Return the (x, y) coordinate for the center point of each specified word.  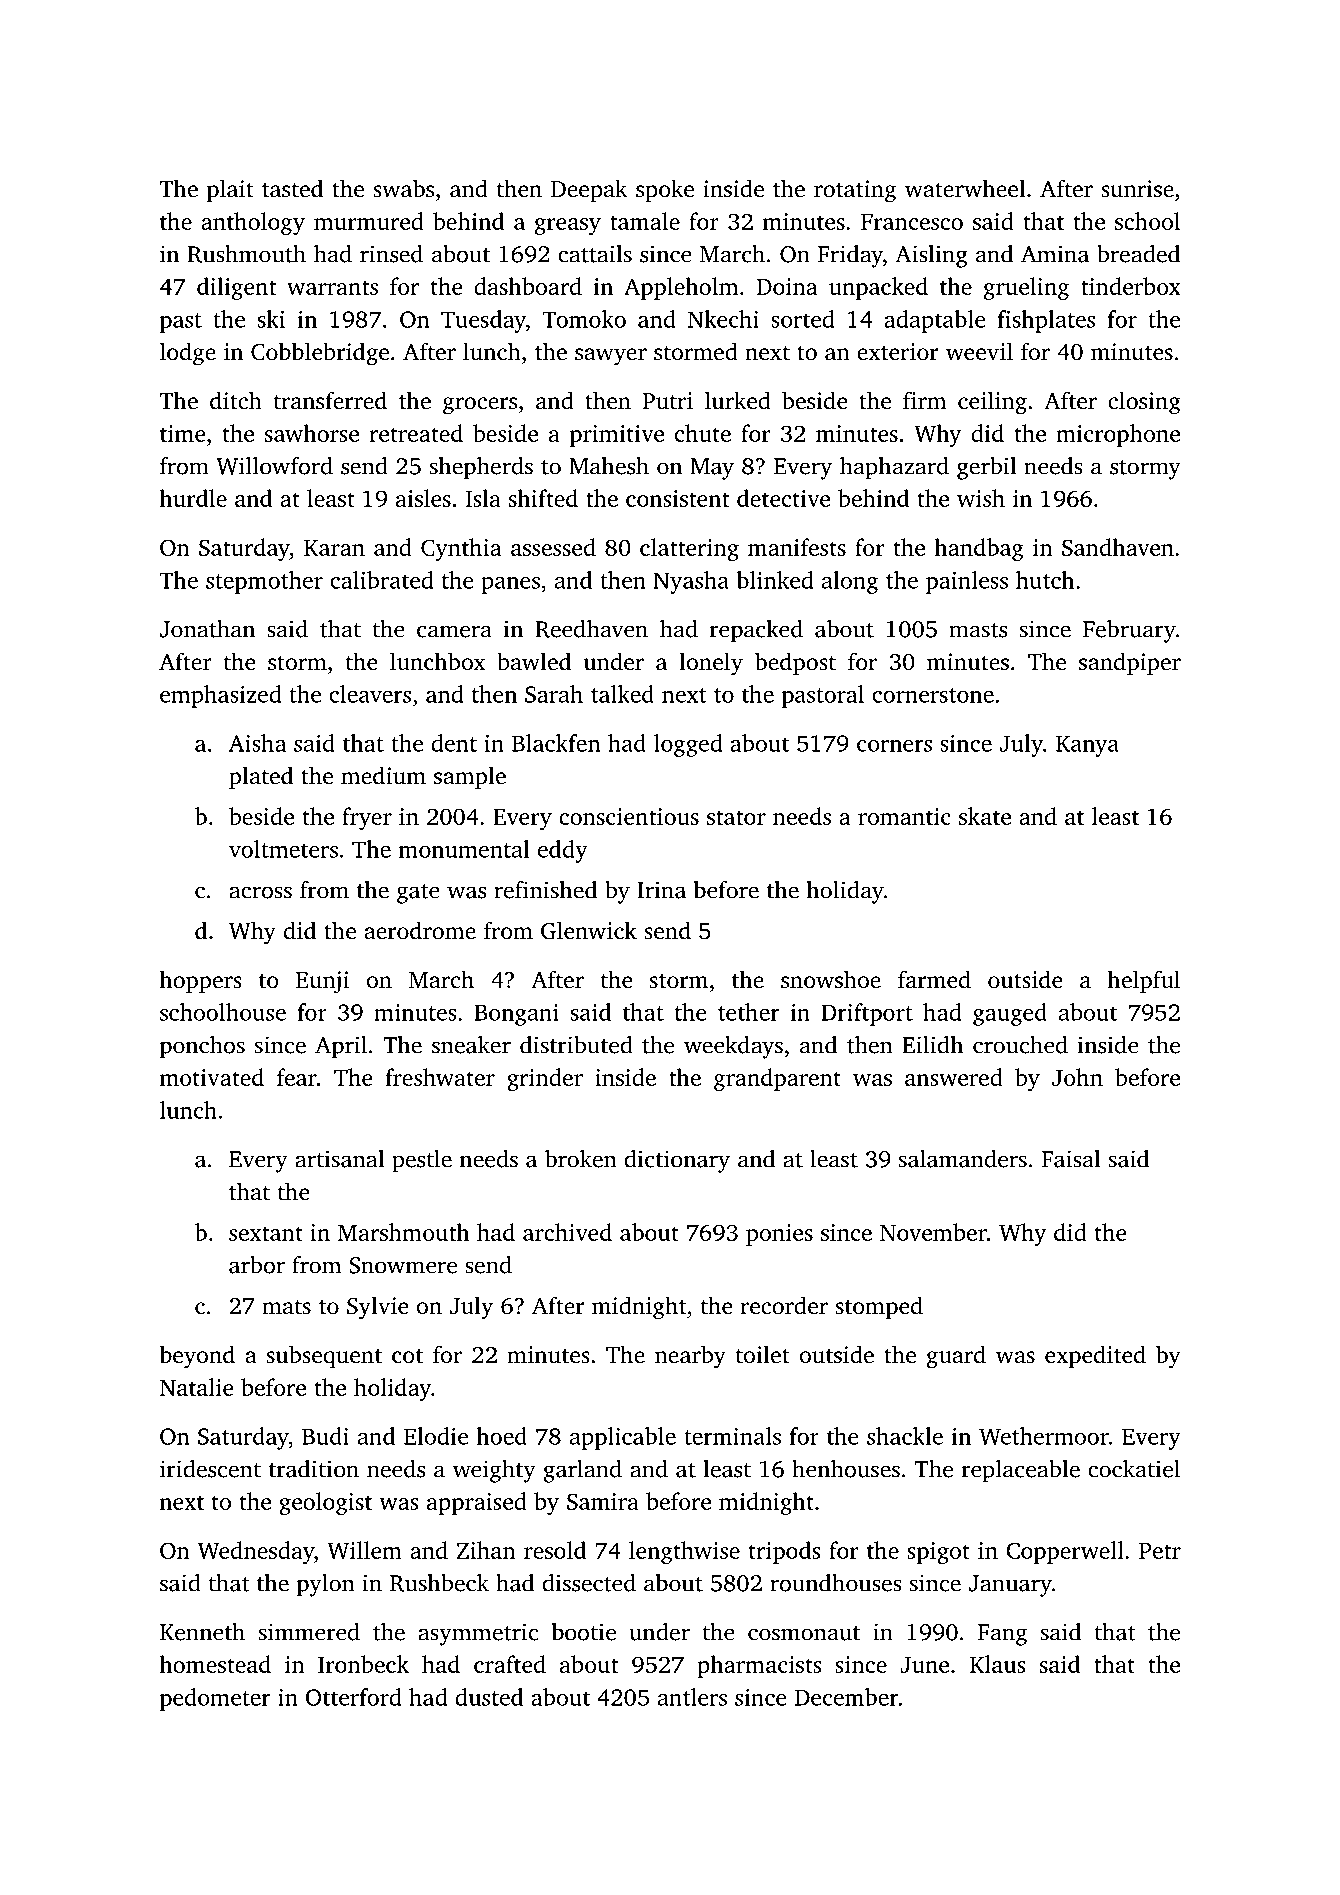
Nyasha (691, 582)
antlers (692, 1697)
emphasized (220, 696)
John (1077, 1077)
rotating (855, 191)
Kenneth (202, 1632)
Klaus (998, 1664)
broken (581, 1159)
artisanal (340, 1159)
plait (230, 190)
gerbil (987, 468)
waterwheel (965, 188)
